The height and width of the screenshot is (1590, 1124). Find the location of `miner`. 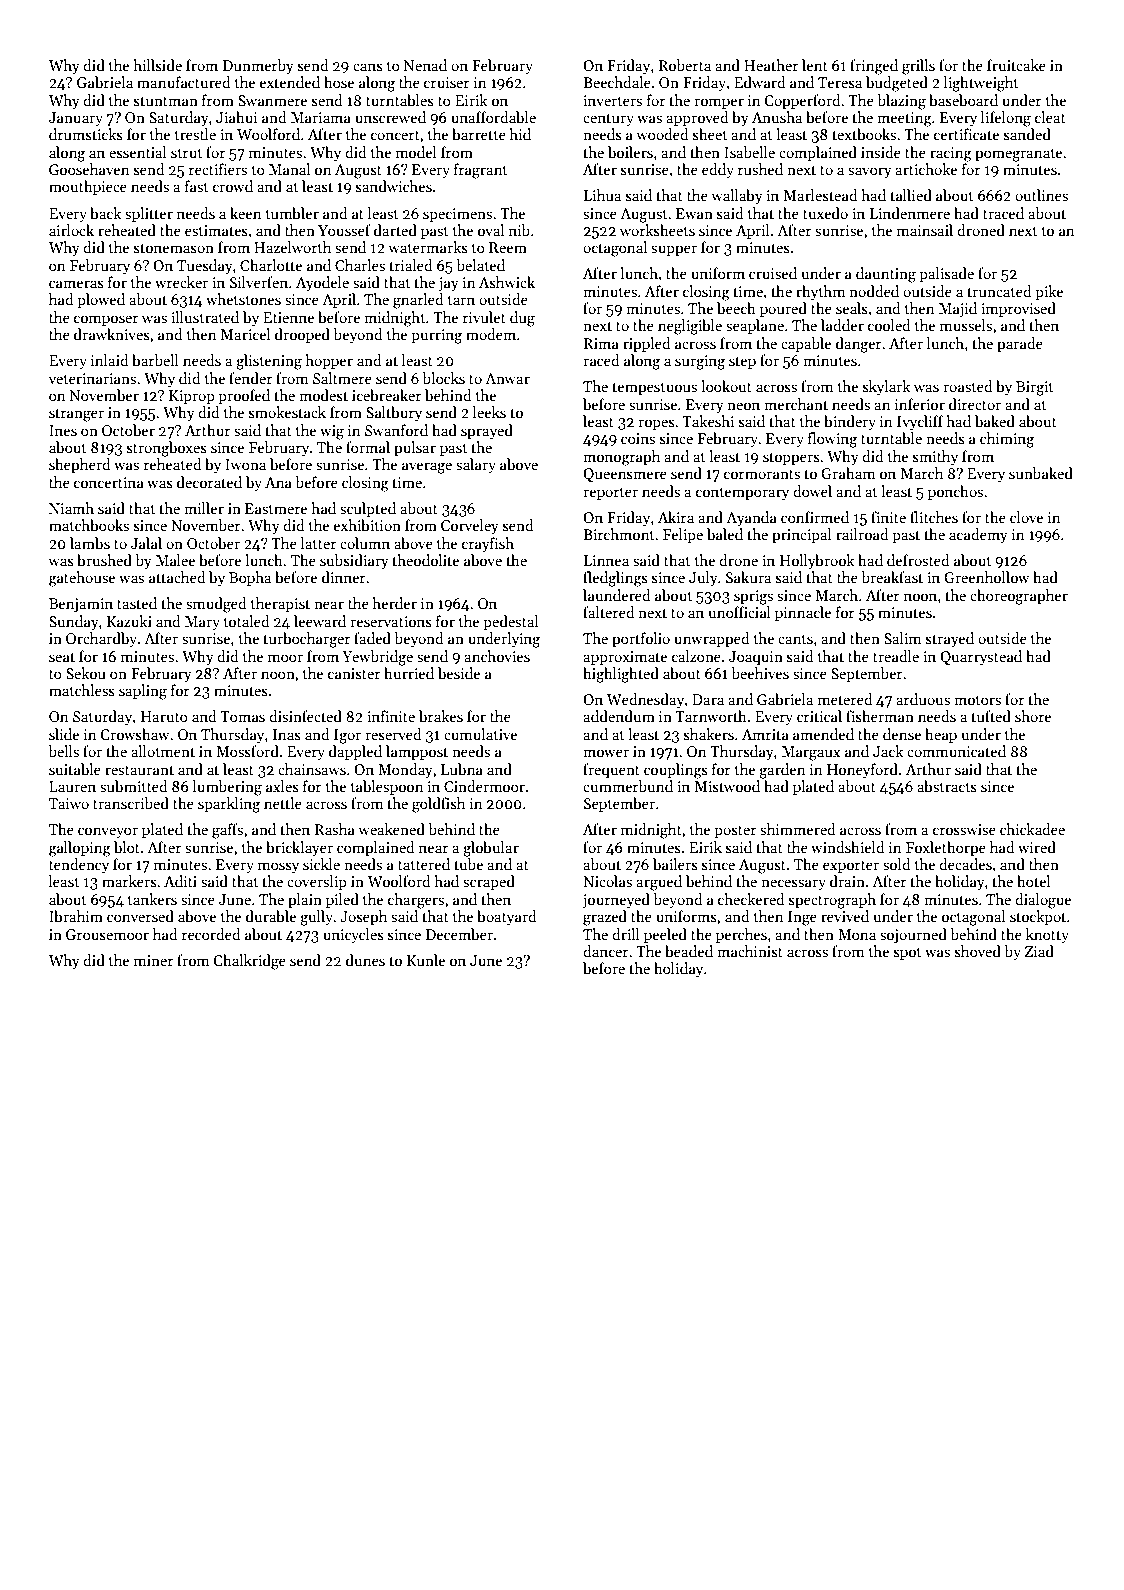

miner is located at coordinates (154, 960).
